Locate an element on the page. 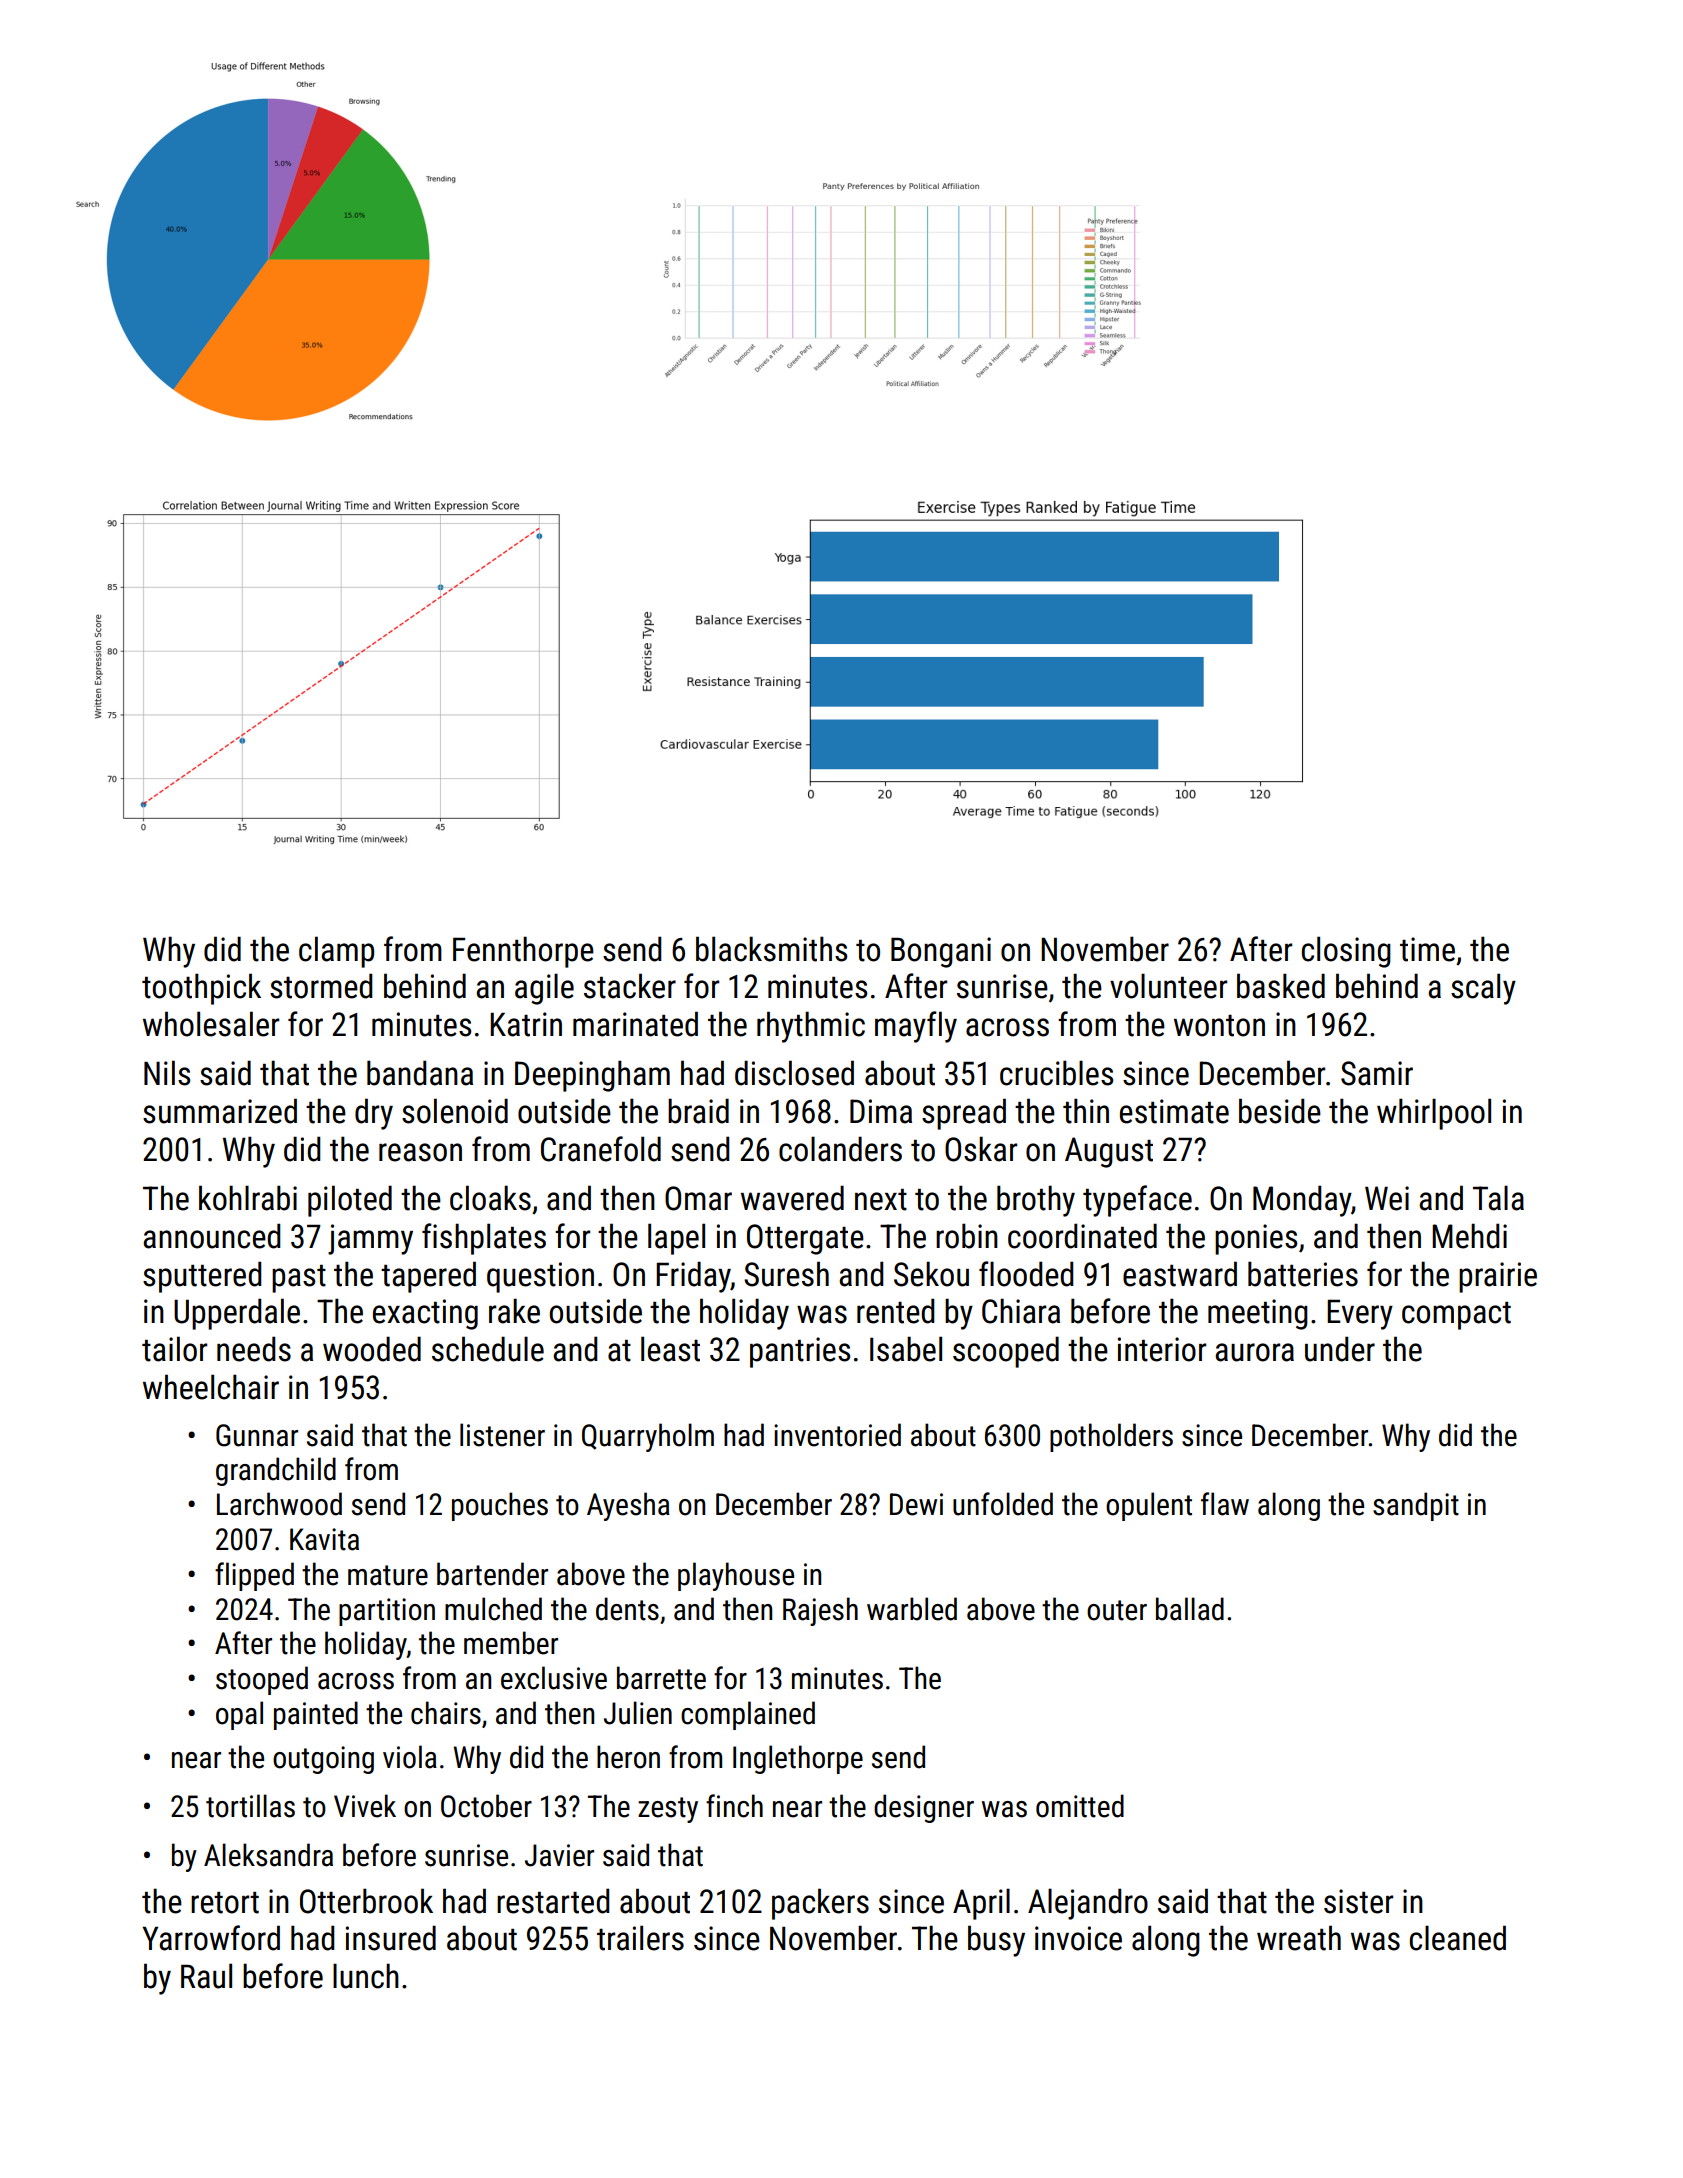 The image size is (1683, 2178). Wei is located at coordinates (1387, 1198).
